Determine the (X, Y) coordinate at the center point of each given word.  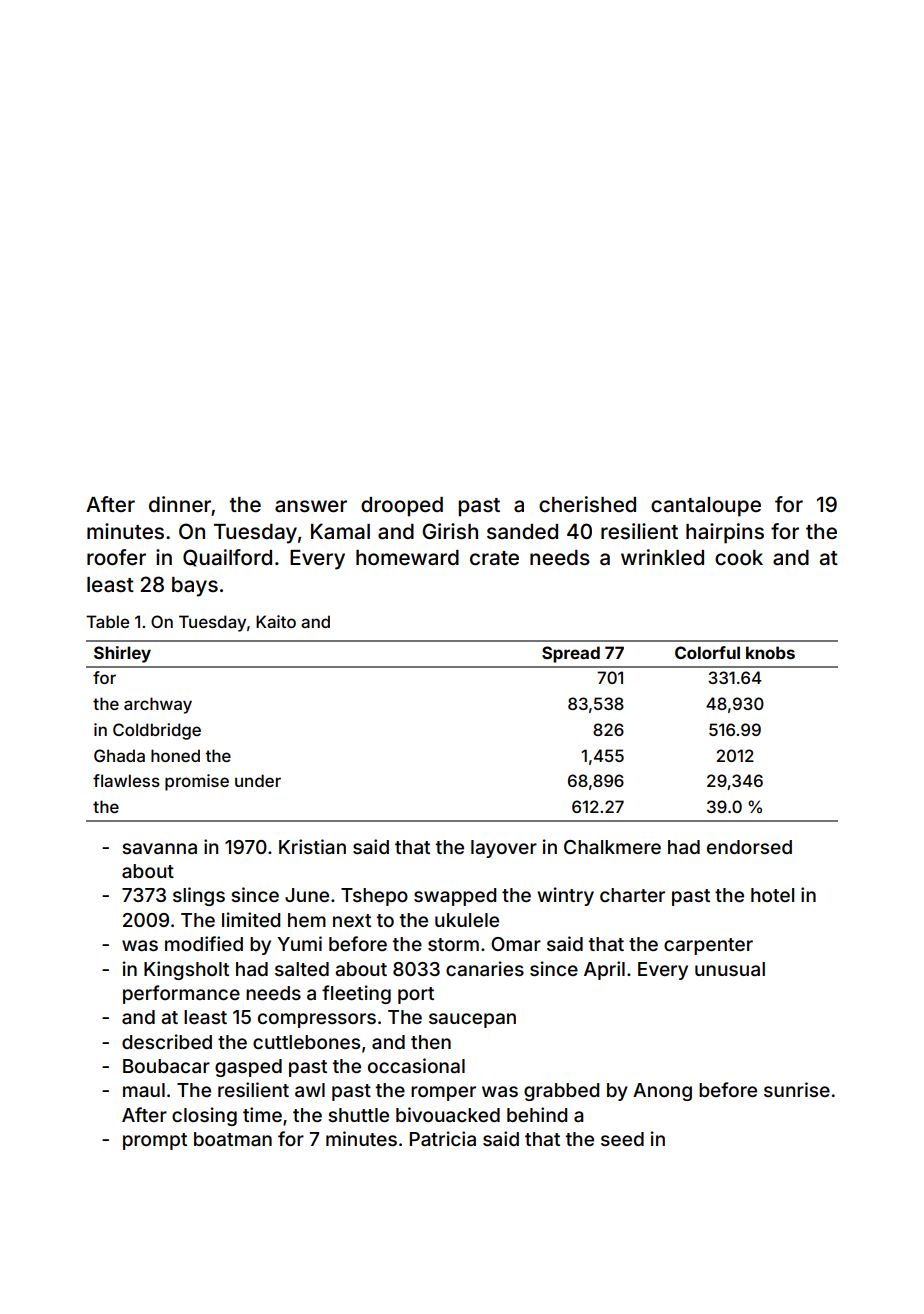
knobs (770, 652)
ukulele (467, 920)
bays (195, 587)
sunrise (797, 1089)
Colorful (707, 652)
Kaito (276, 621)
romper (443, 1093)
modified (204, 943)
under (258, 780)
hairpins (725, 533)
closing (204, 1116)
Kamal (340, 532)
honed (175, 755)
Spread (571, 654)
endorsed (749, 847)
